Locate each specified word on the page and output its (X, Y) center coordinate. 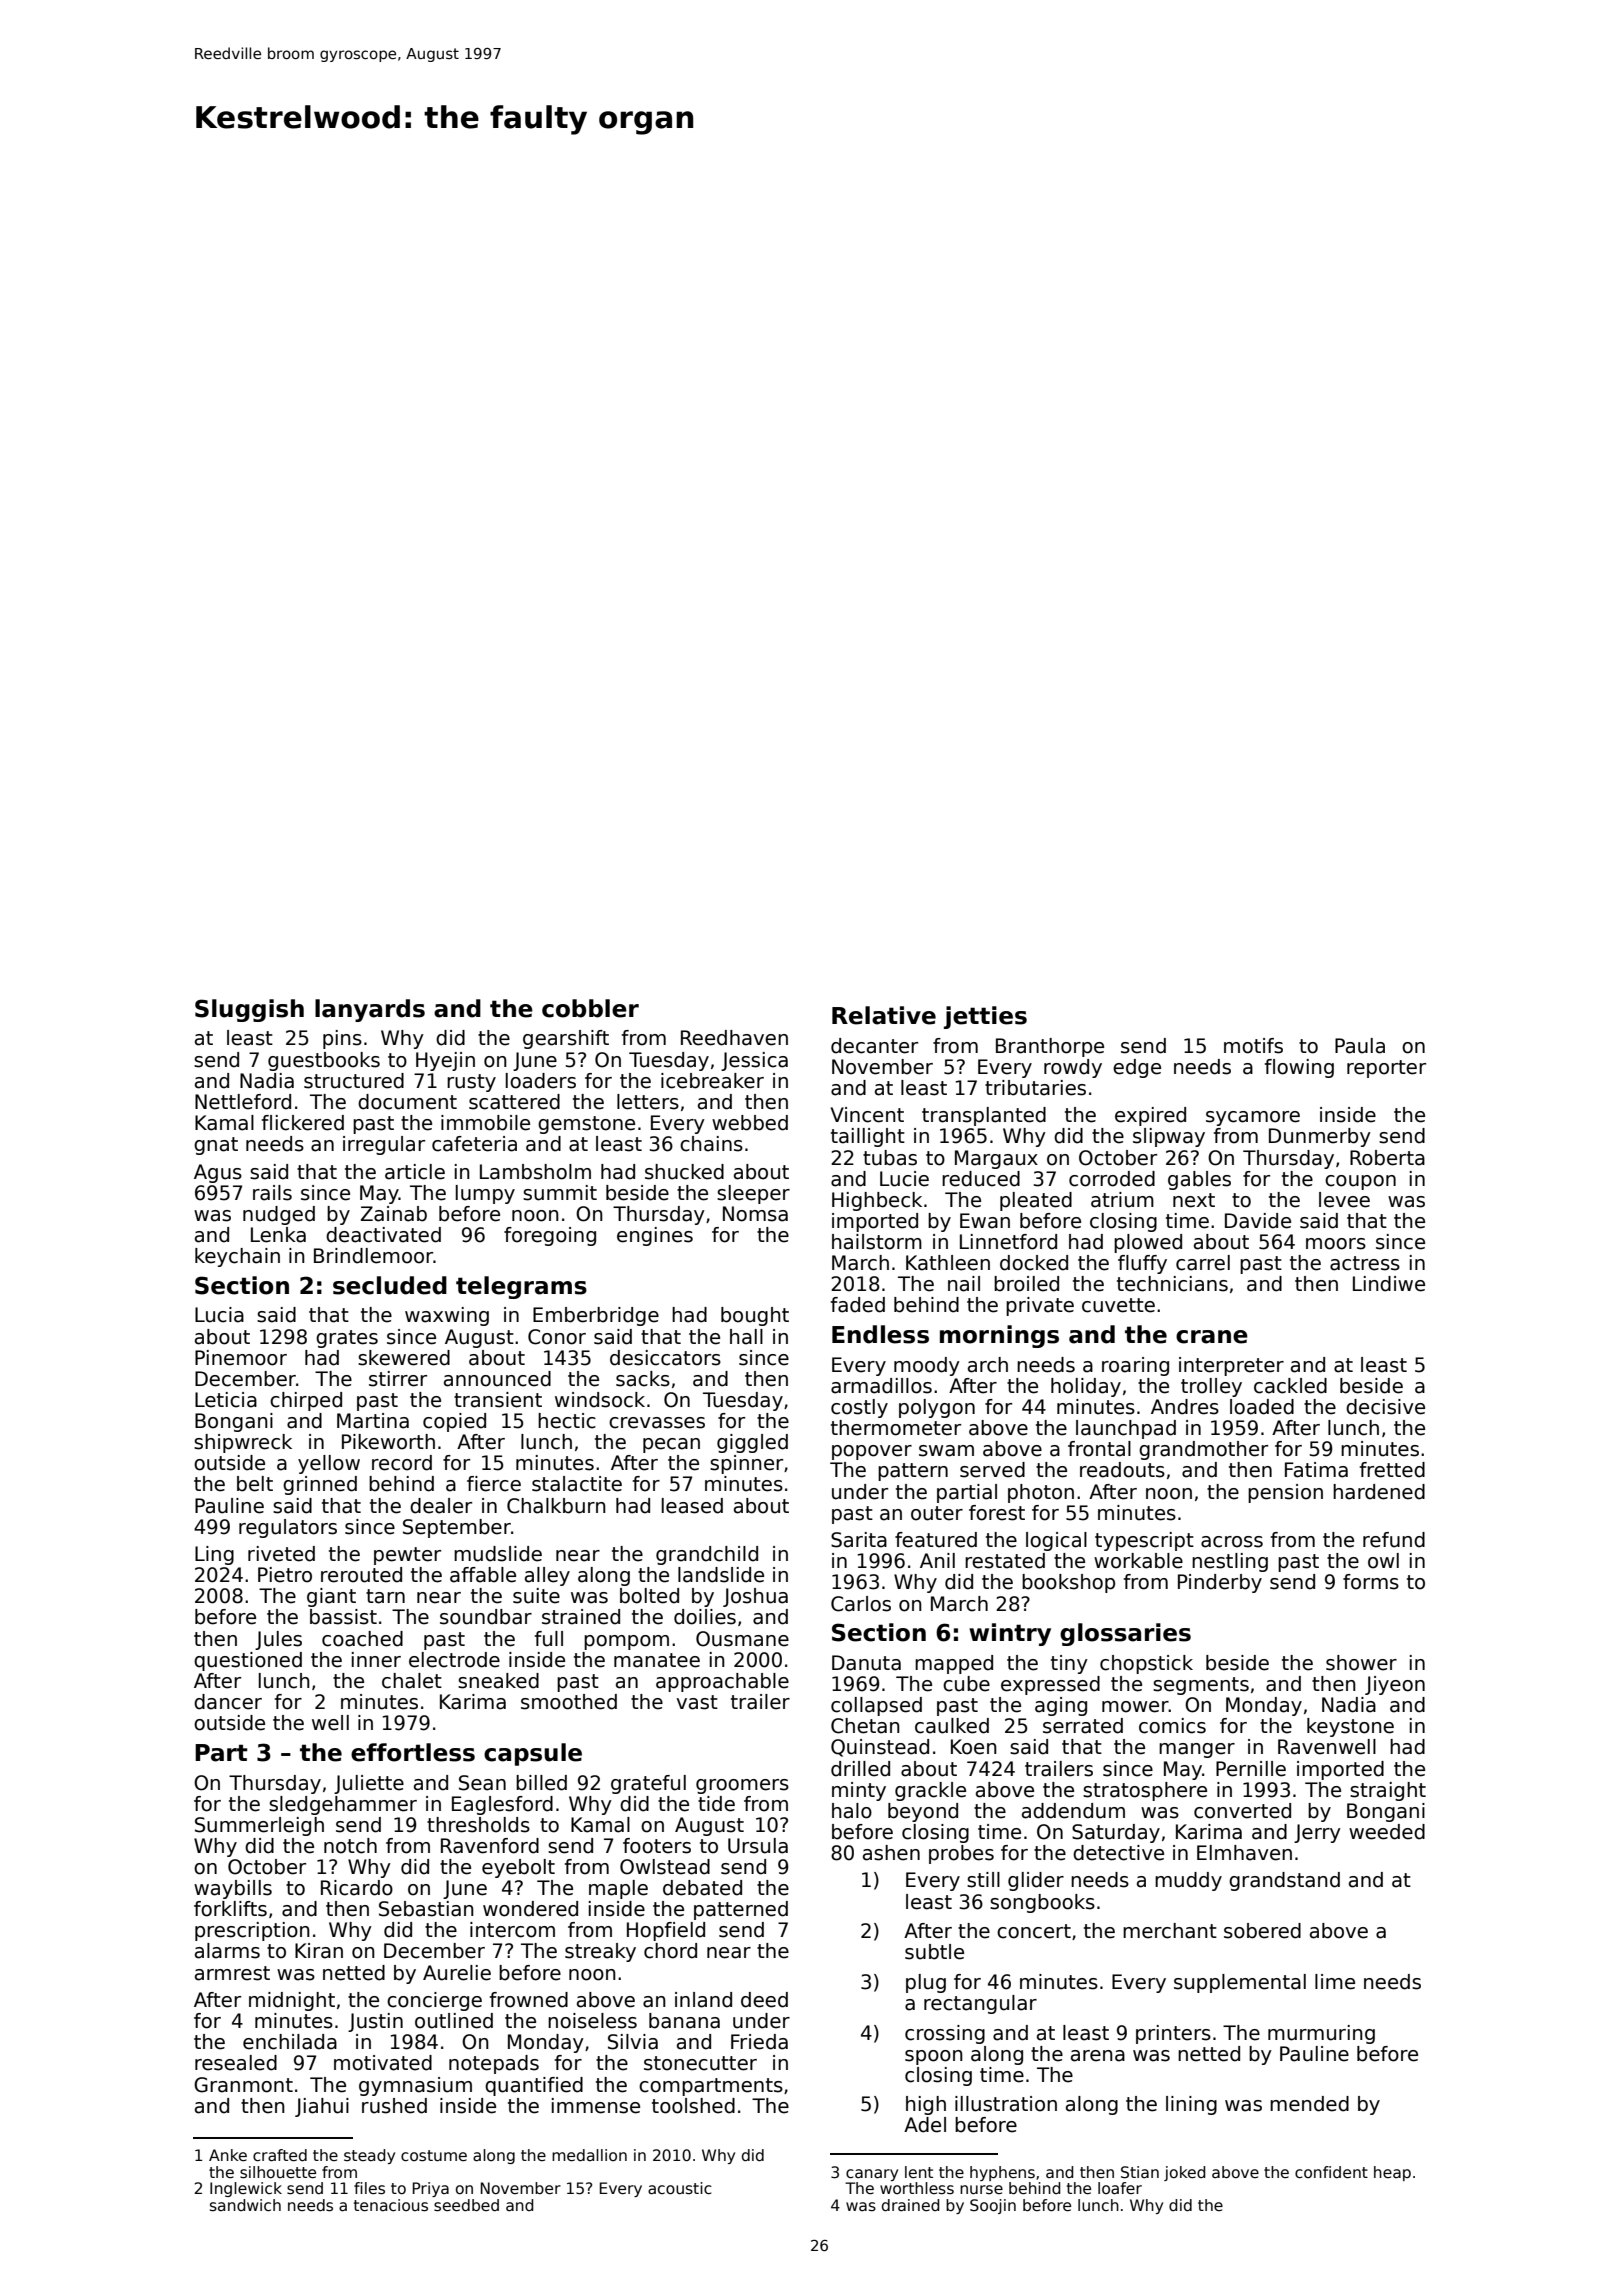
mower (1135, 1707)
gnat (216, 1146)
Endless (880, 1334)
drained (911, 2205)
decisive (1385, 1407)
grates (347, 1339)
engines (655, 1236)
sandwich (245, 2205)
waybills (233, 1889)
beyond (923, 1812)
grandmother (1203, 1450)
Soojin (993, 2206)
